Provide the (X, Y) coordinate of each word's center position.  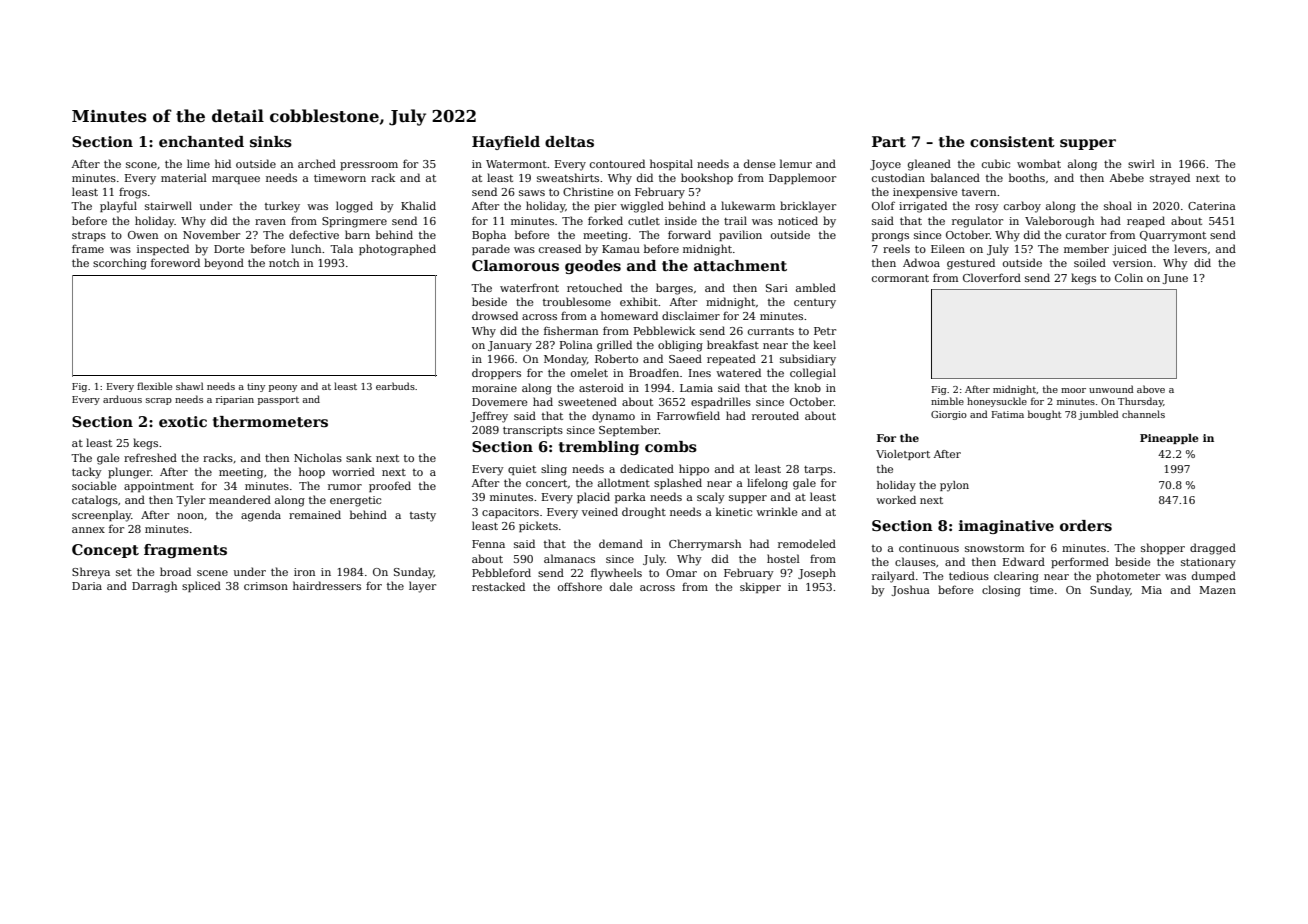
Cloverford (992, 277)
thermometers (270, 421)
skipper (760, 587)
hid (223, 163)
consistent (1012, 141)
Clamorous (515, 265)
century (815, 304)
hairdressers (327, 585)
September (629, 430)
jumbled (1098, 415)
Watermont (516, 164)
